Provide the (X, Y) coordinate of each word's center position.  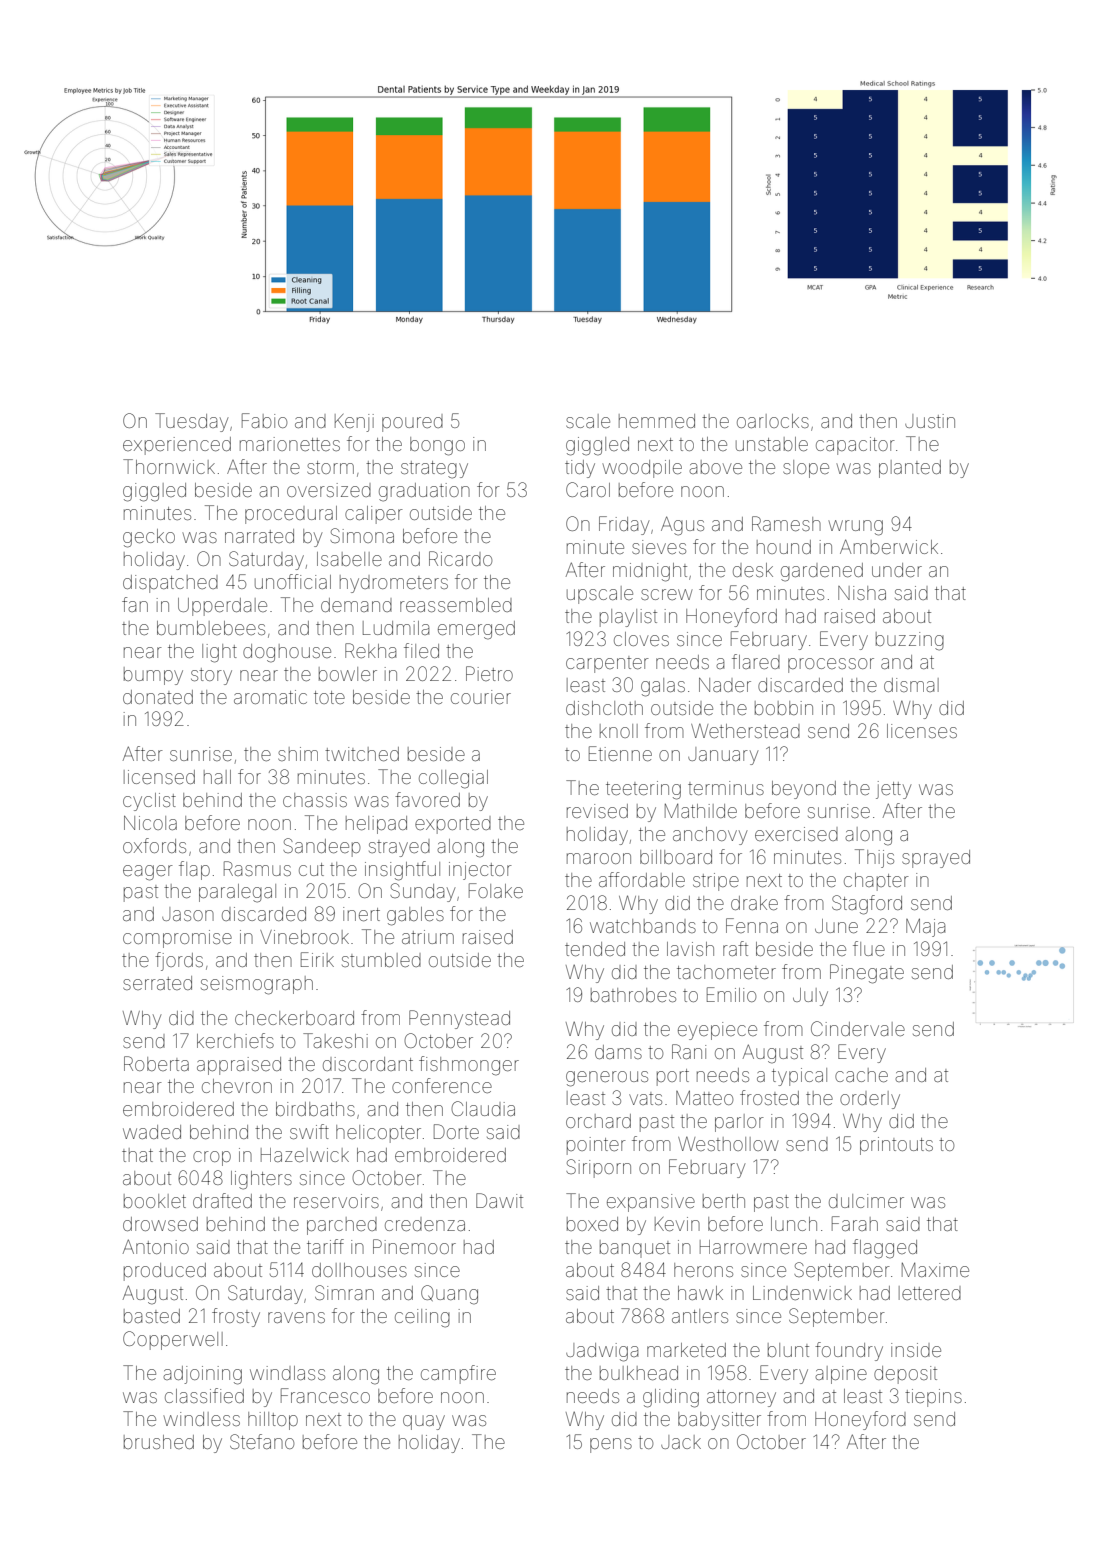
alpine (841, 1375)
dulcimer (866, 1201)
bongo (437, 446)
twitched (362, 754)
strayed (399, 848)
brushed (159, 1442)
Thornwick (169, 466)
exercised (796, 834)
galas (663, 687)
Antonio (156, 1246)
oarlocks (773, 421)
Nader (725, 685)
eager (148, 873)
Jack (681, 1442)
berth (724, 1201)
